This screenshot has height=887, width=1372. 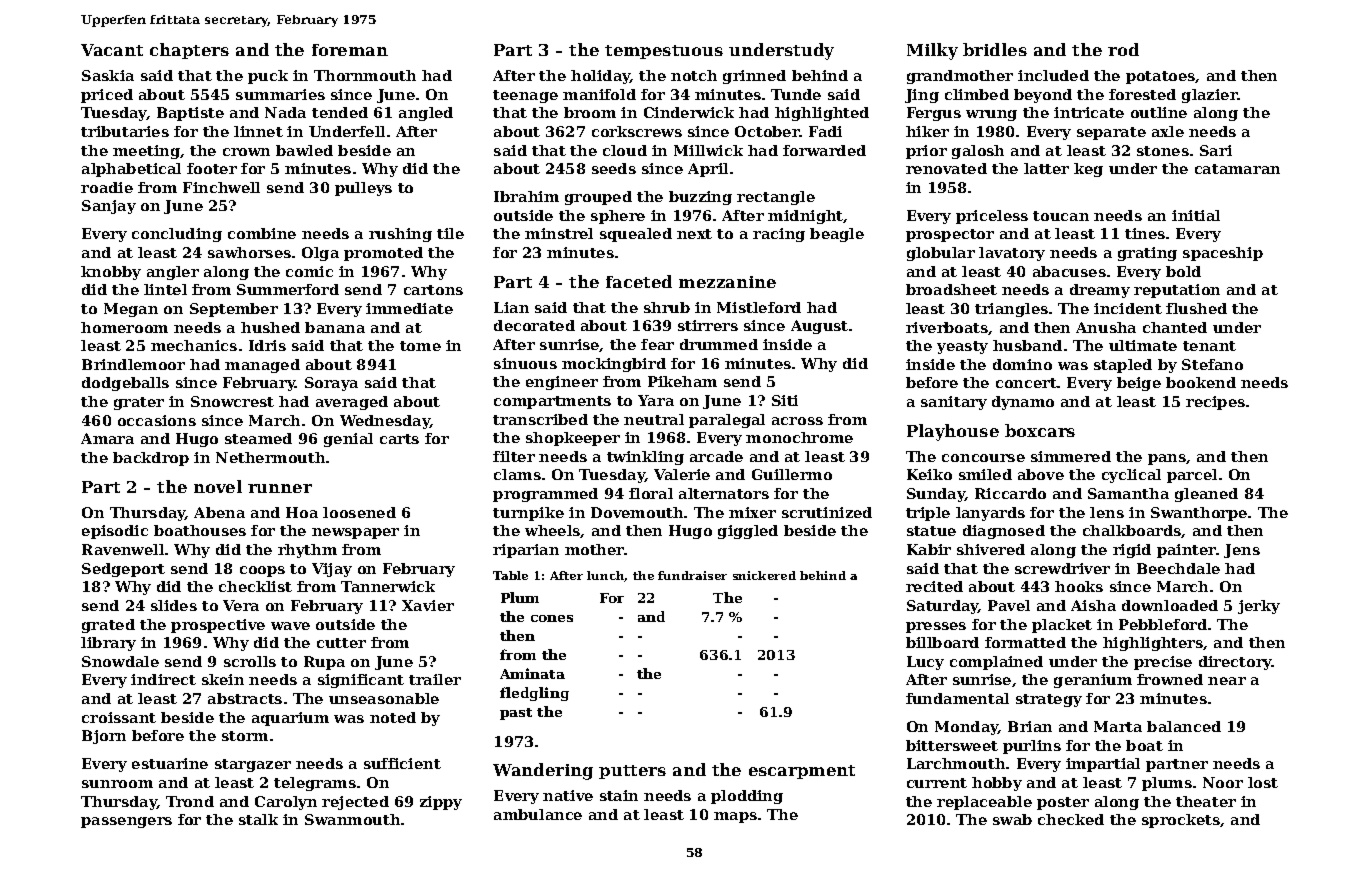 What do you see at coordinates (735, 817) in the screenshot?
I see `maps` at bounding box center [735, 817].
